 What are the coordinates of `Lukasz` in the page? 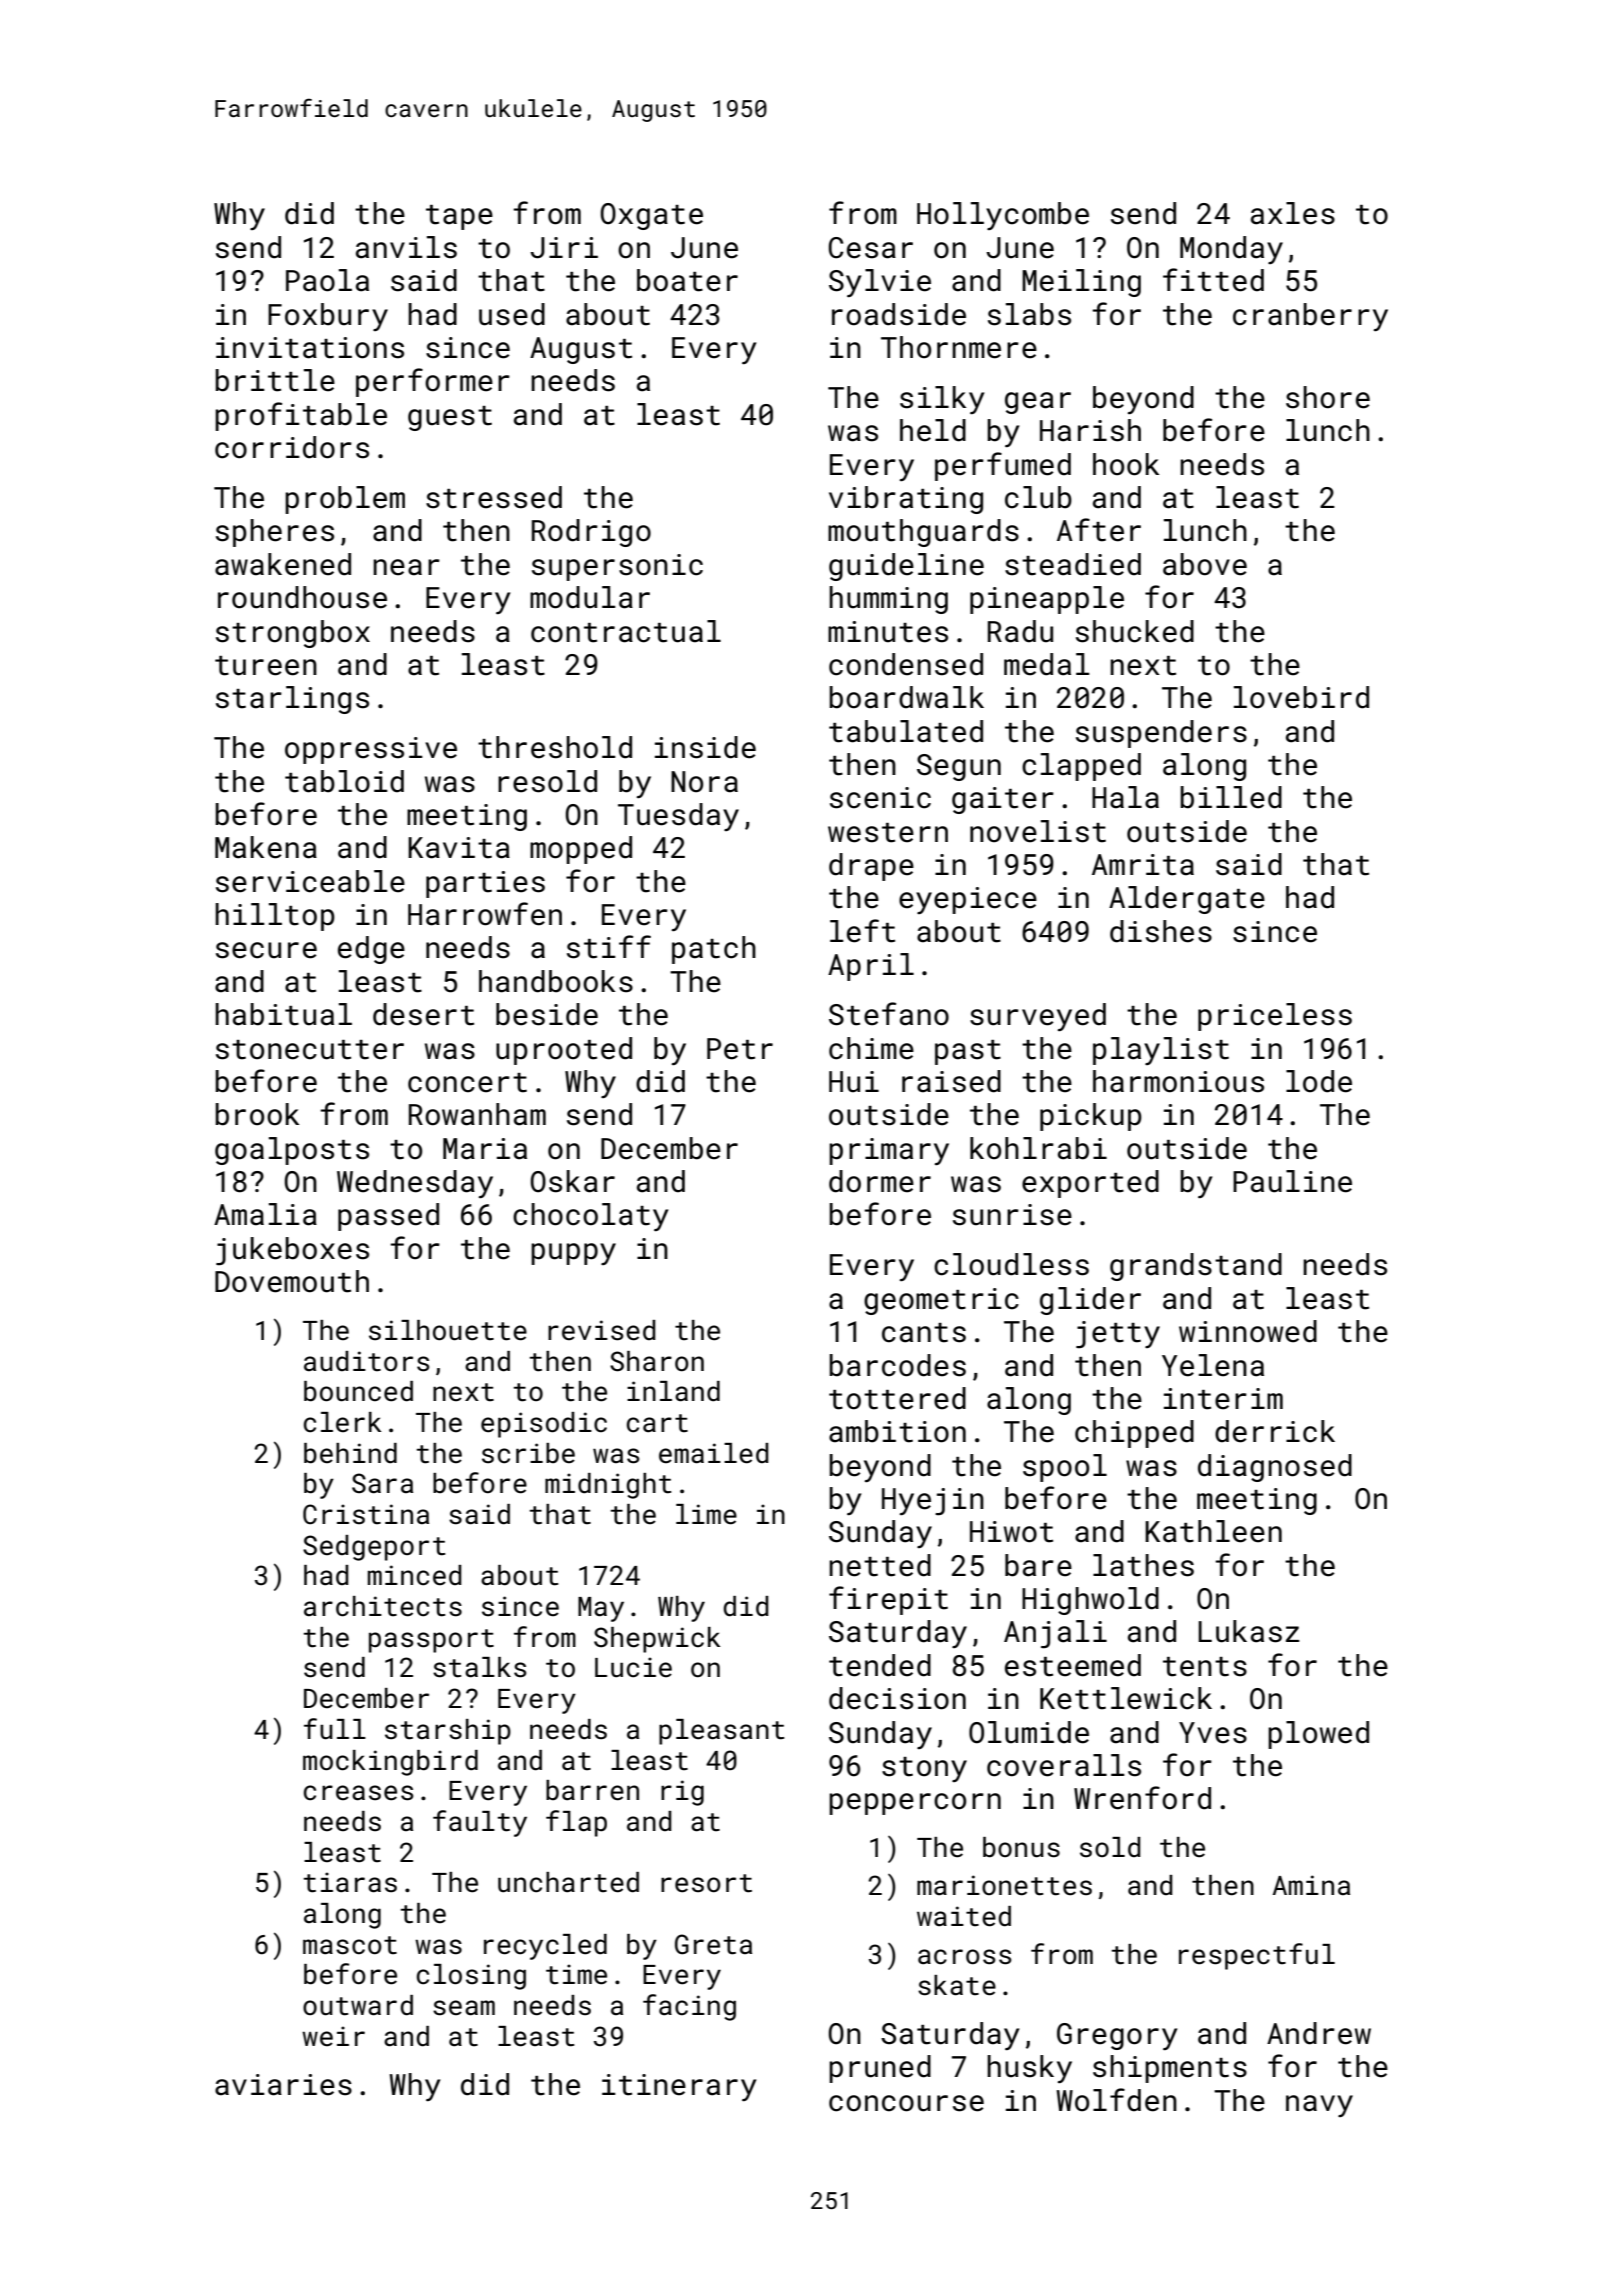 It's located at (1249, 1631).
